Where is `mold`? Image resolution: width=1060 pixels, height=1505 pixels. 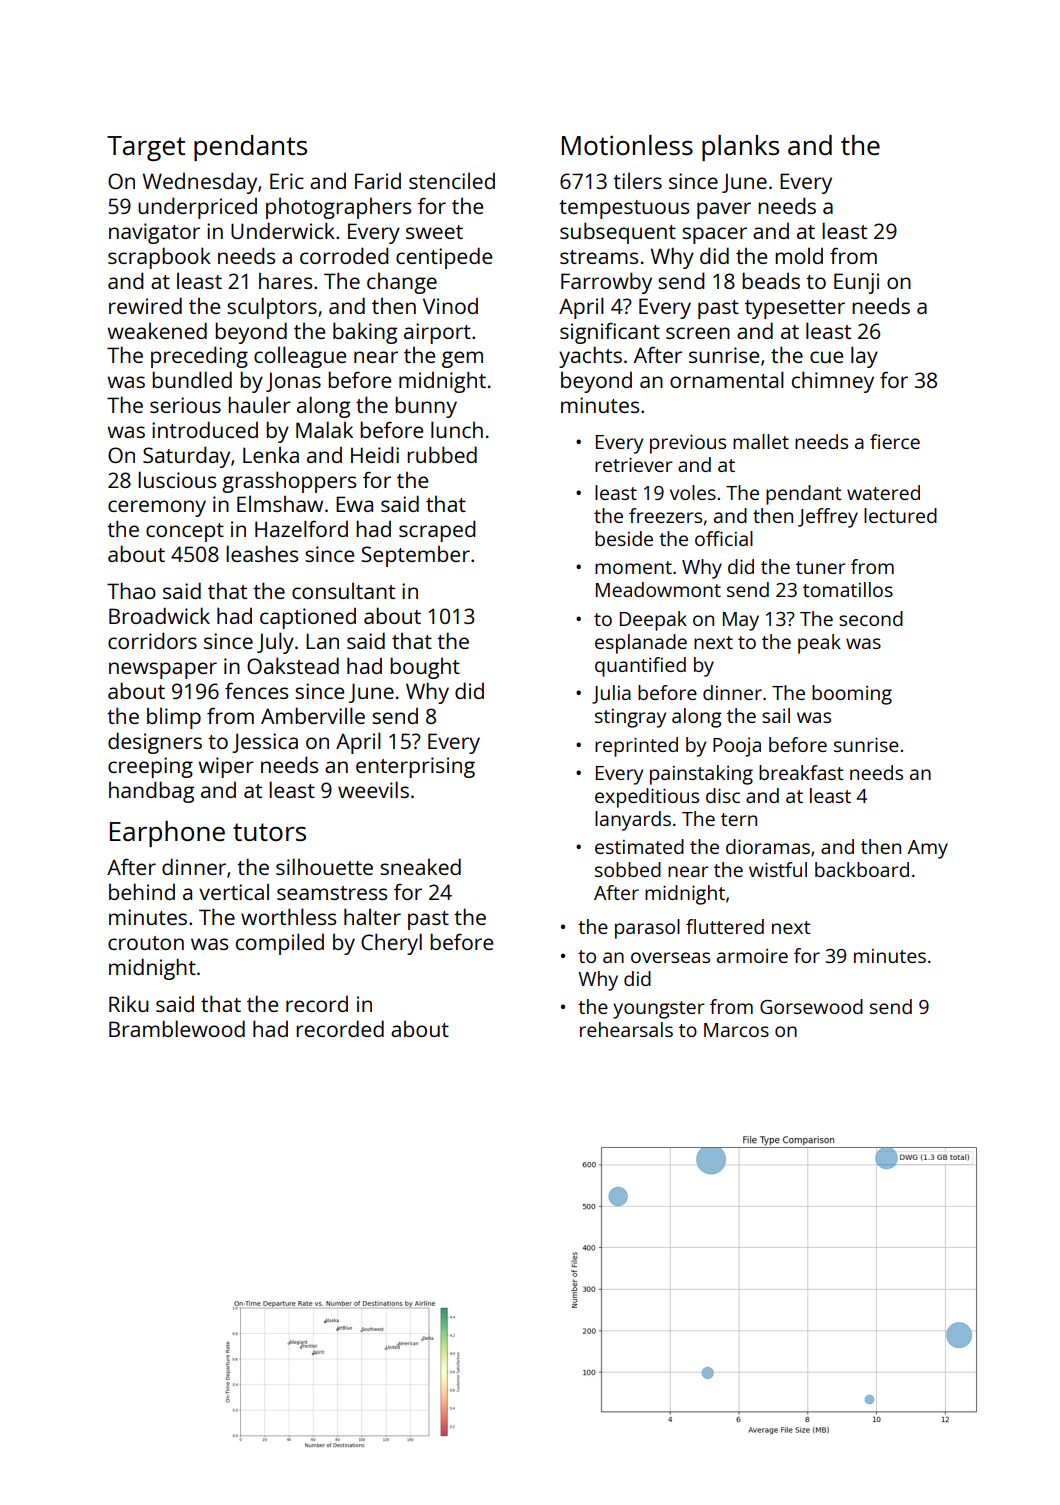 mold is located at coordinates (799, 256).
